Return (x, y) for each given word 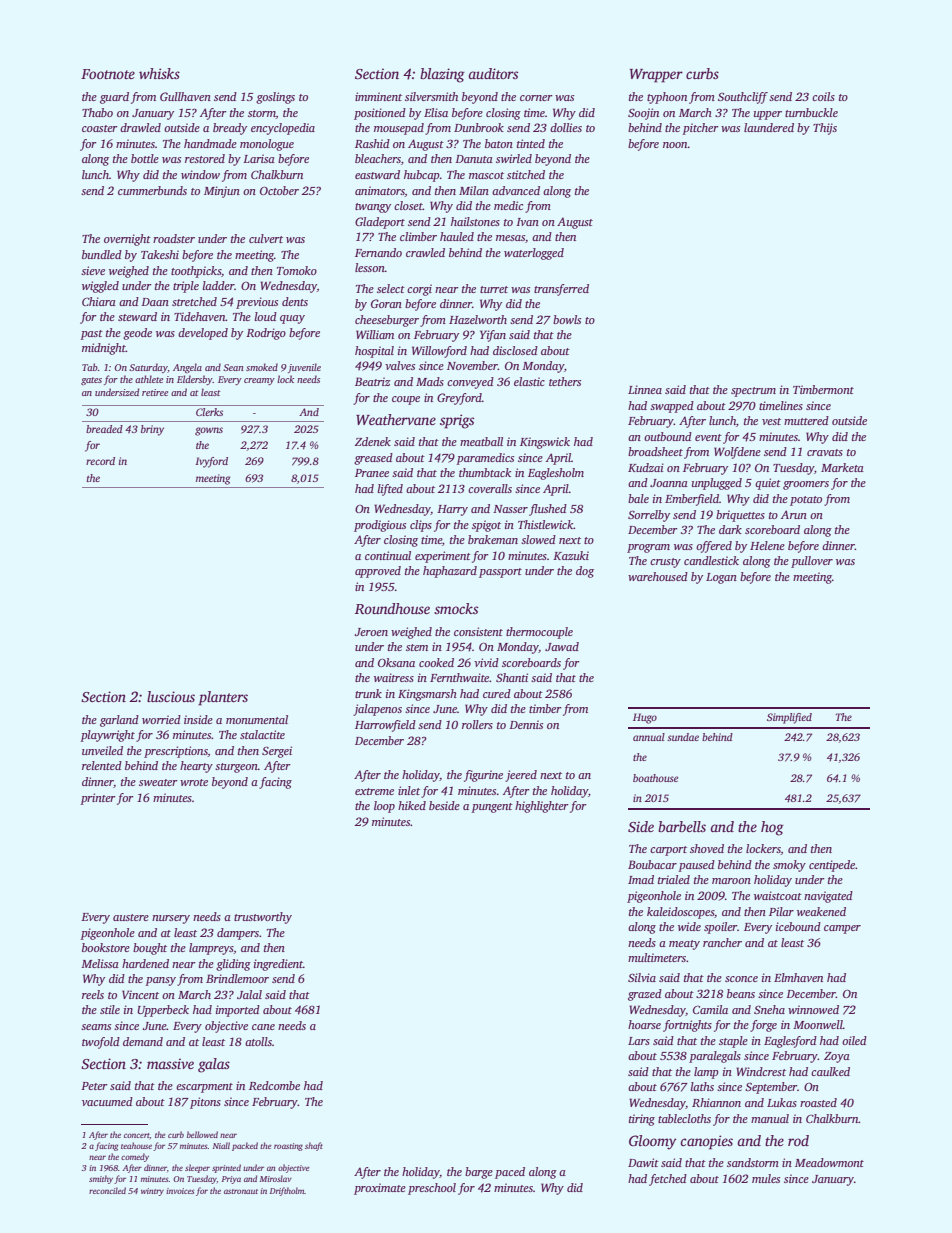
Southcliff (743, 98)
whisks (159, 73)
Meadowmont (829, 1162)
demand (143, 1041)
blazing (442, 75)
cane (263, 1027)
